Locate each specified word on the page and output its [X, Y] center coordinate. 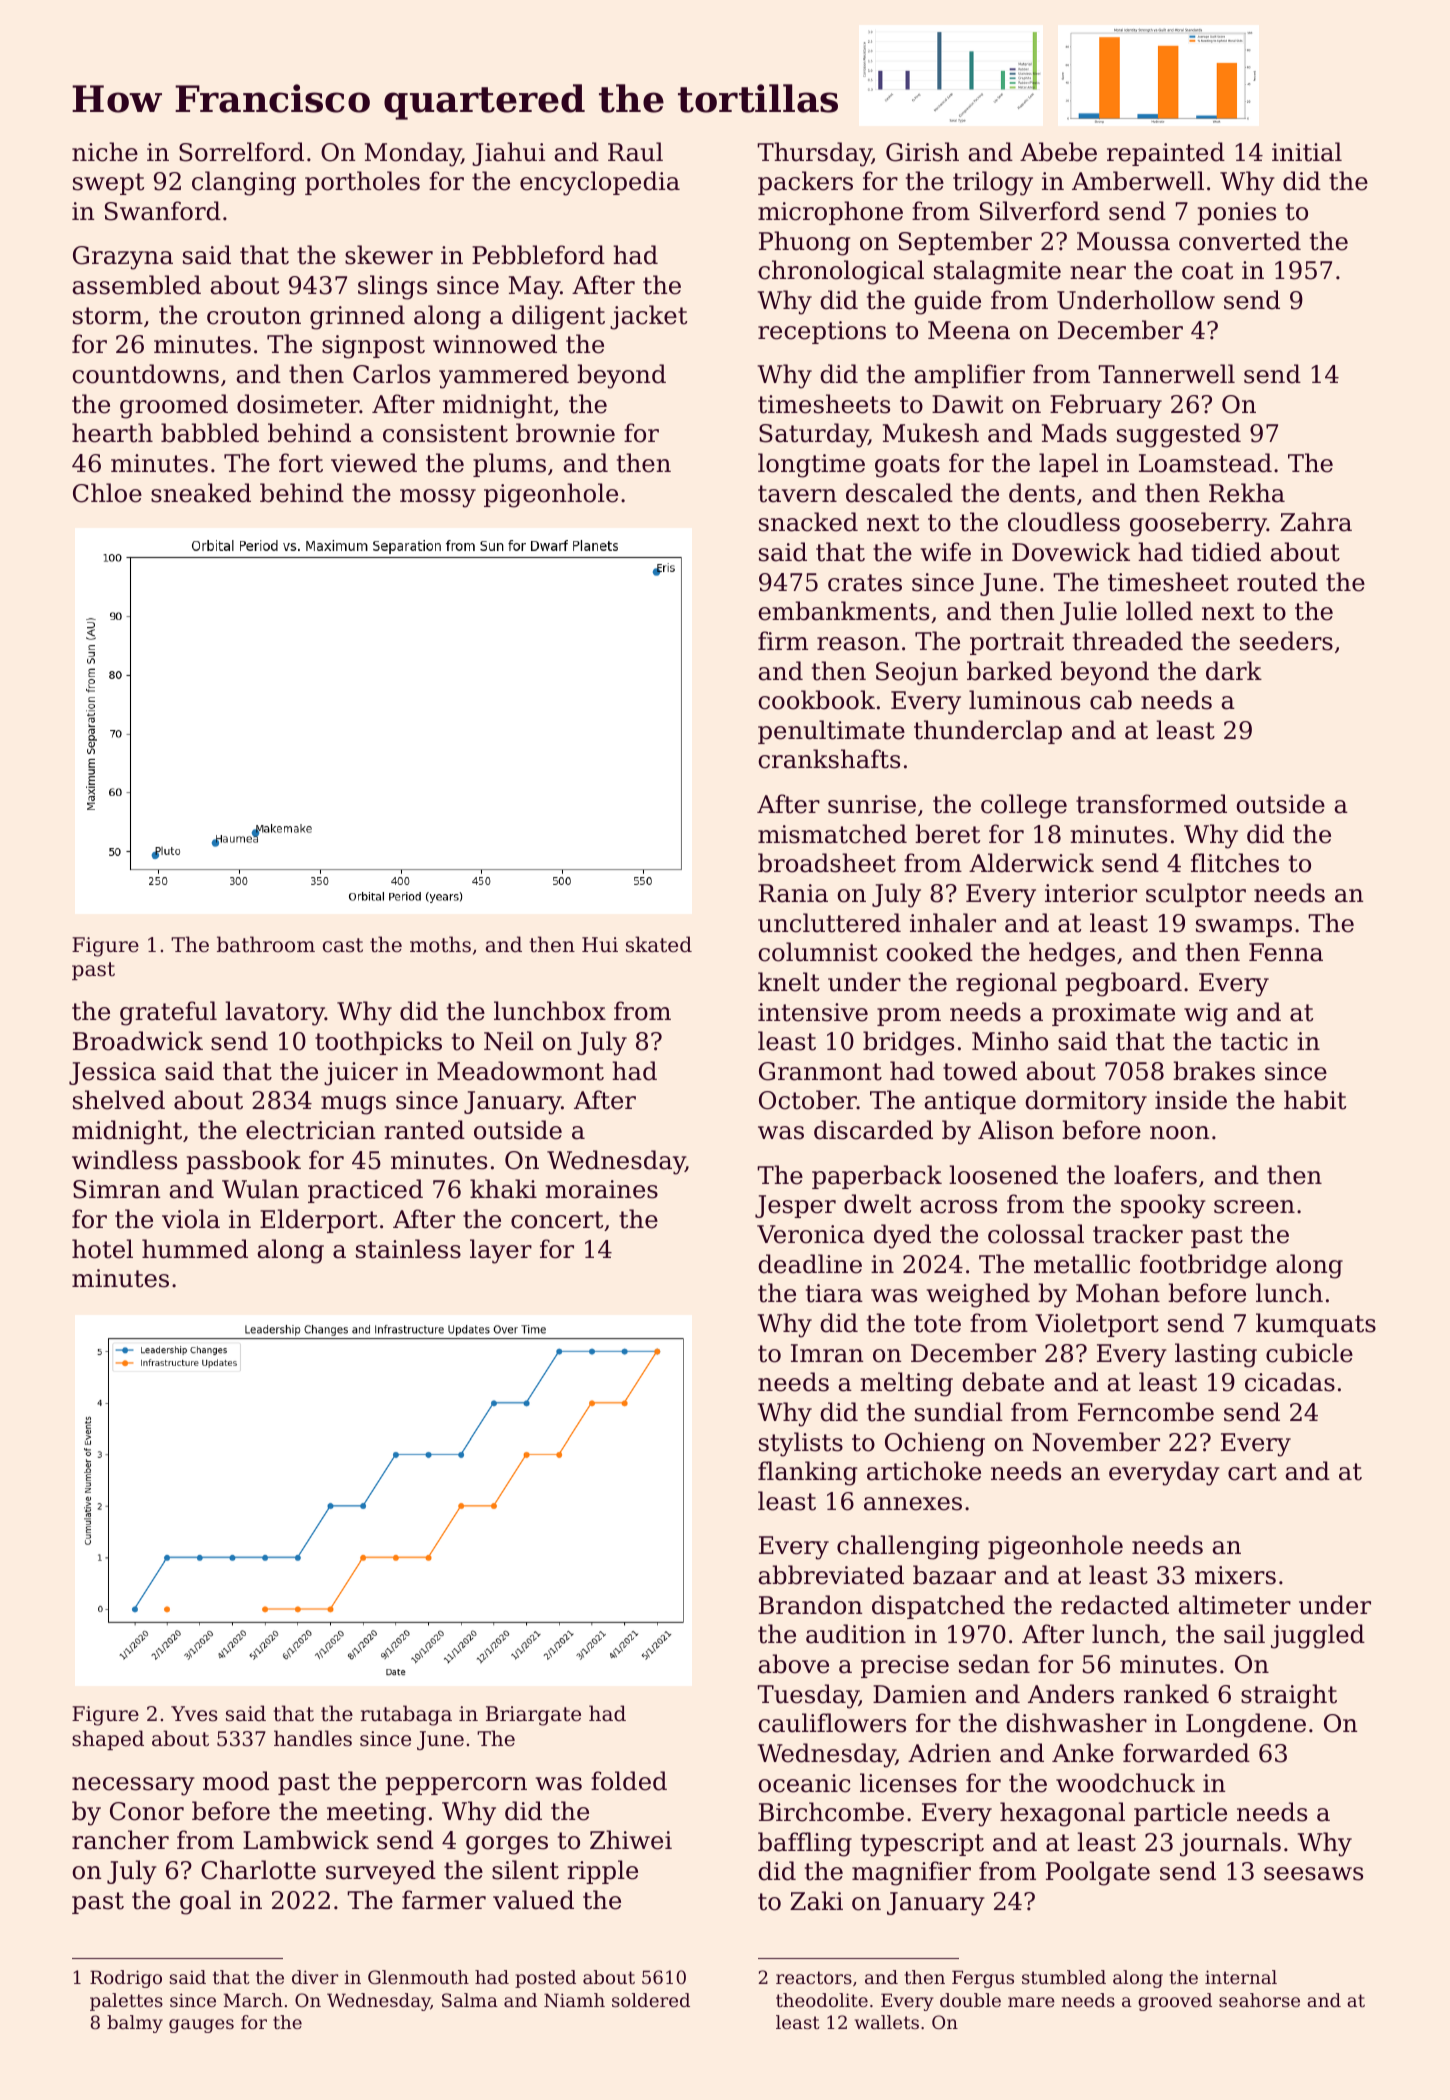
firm [783, 640]
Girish [922, 152]
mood [236, 1781]
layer [501, 1251]
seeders [1286, 641]
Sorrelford [241, 152]
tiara [834, 1293]
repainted [1166, 154]
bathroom [266, 944]
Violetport [1097, 1325]
